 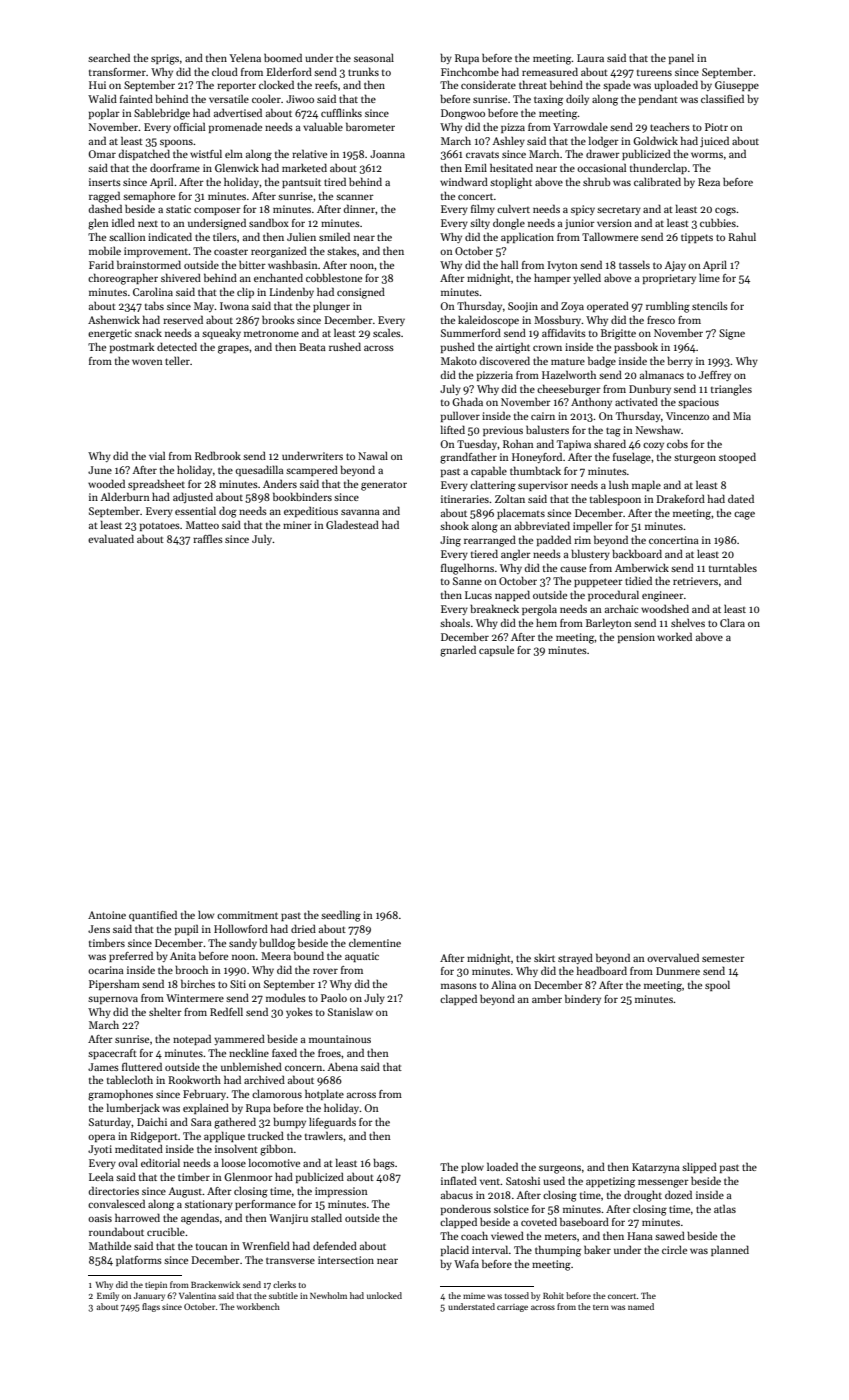 I want to click on tossed, so click(x=517, y=1295).
